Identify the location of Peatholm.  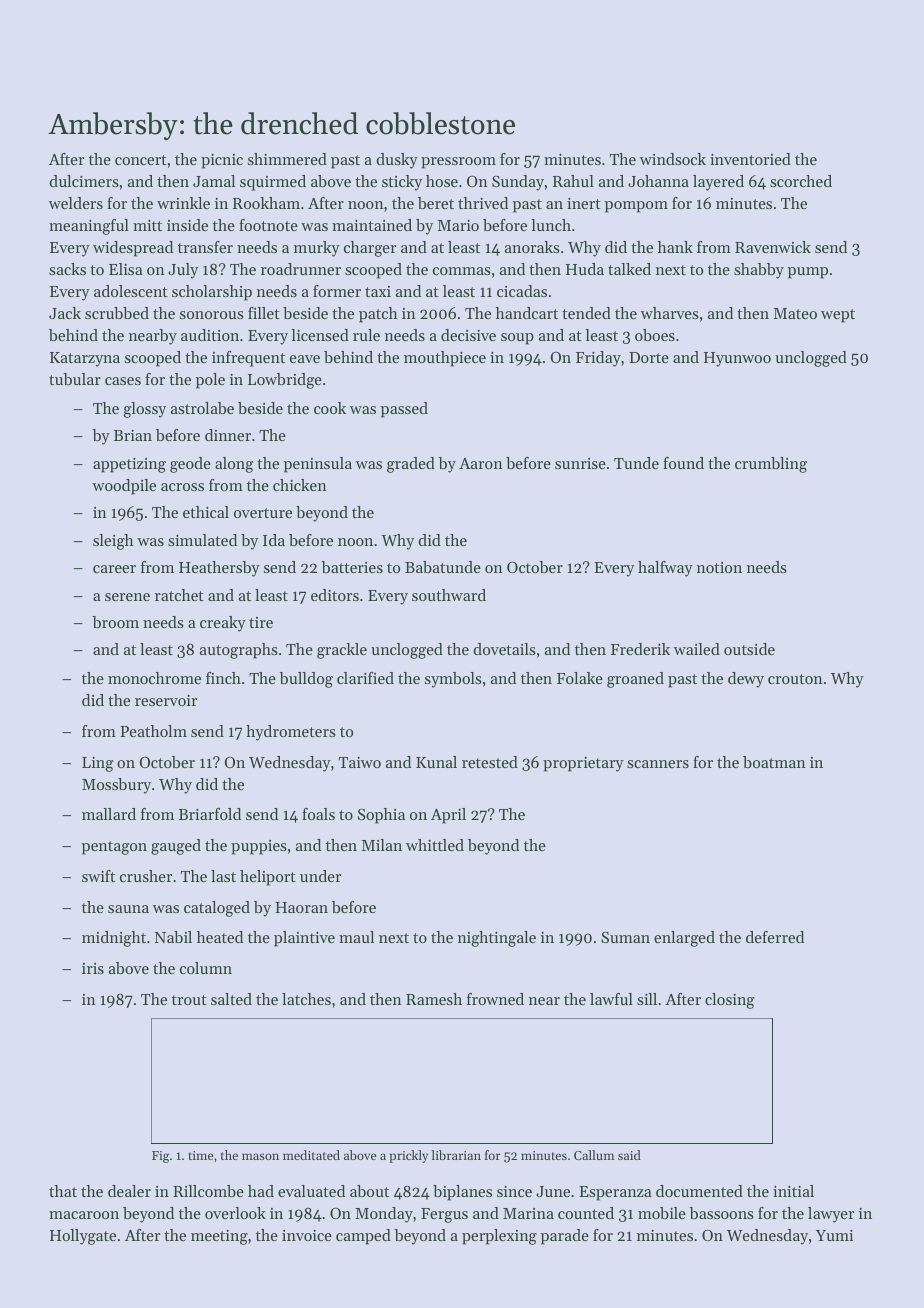
(153, 731).
